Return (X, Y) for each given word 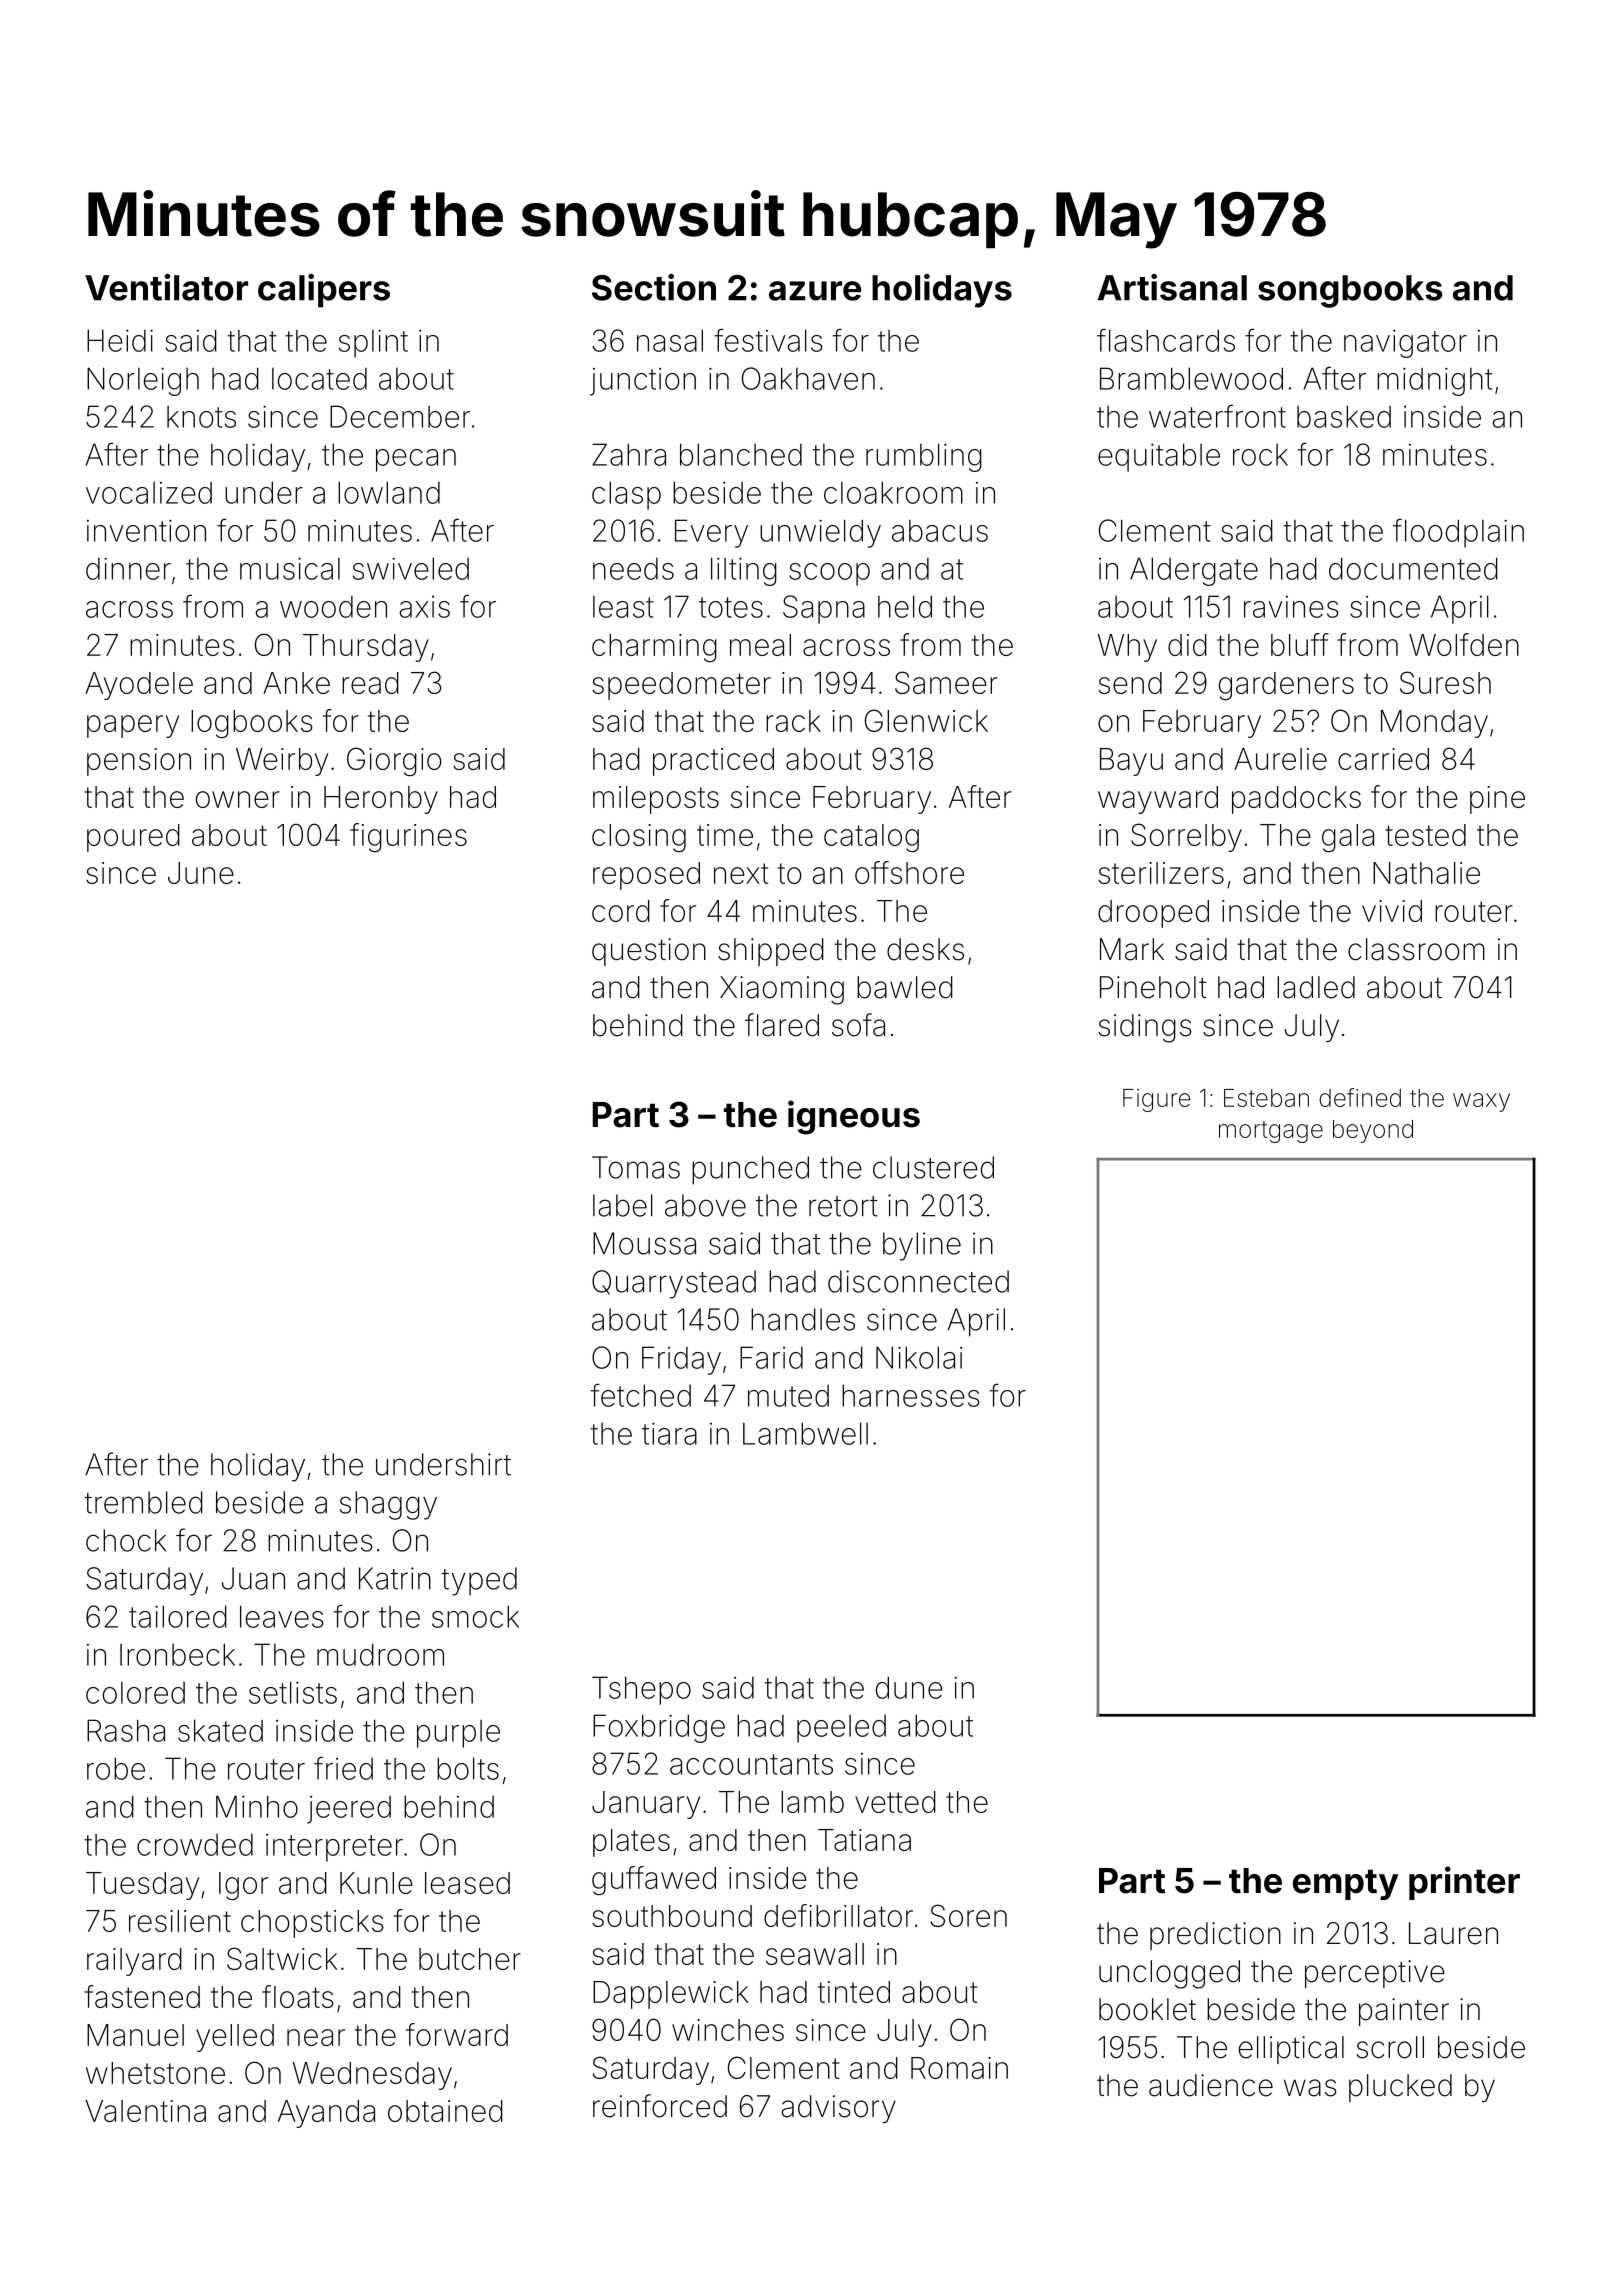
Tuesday (142, 1886)
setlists (293, 1692)
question (649, 952)
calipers (324, 291)
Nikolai (919, 1357)
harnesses (911, 1395)
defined (1360, 1097)
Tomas (636, 1167)
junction (643, 382)
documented (1413, 568)
